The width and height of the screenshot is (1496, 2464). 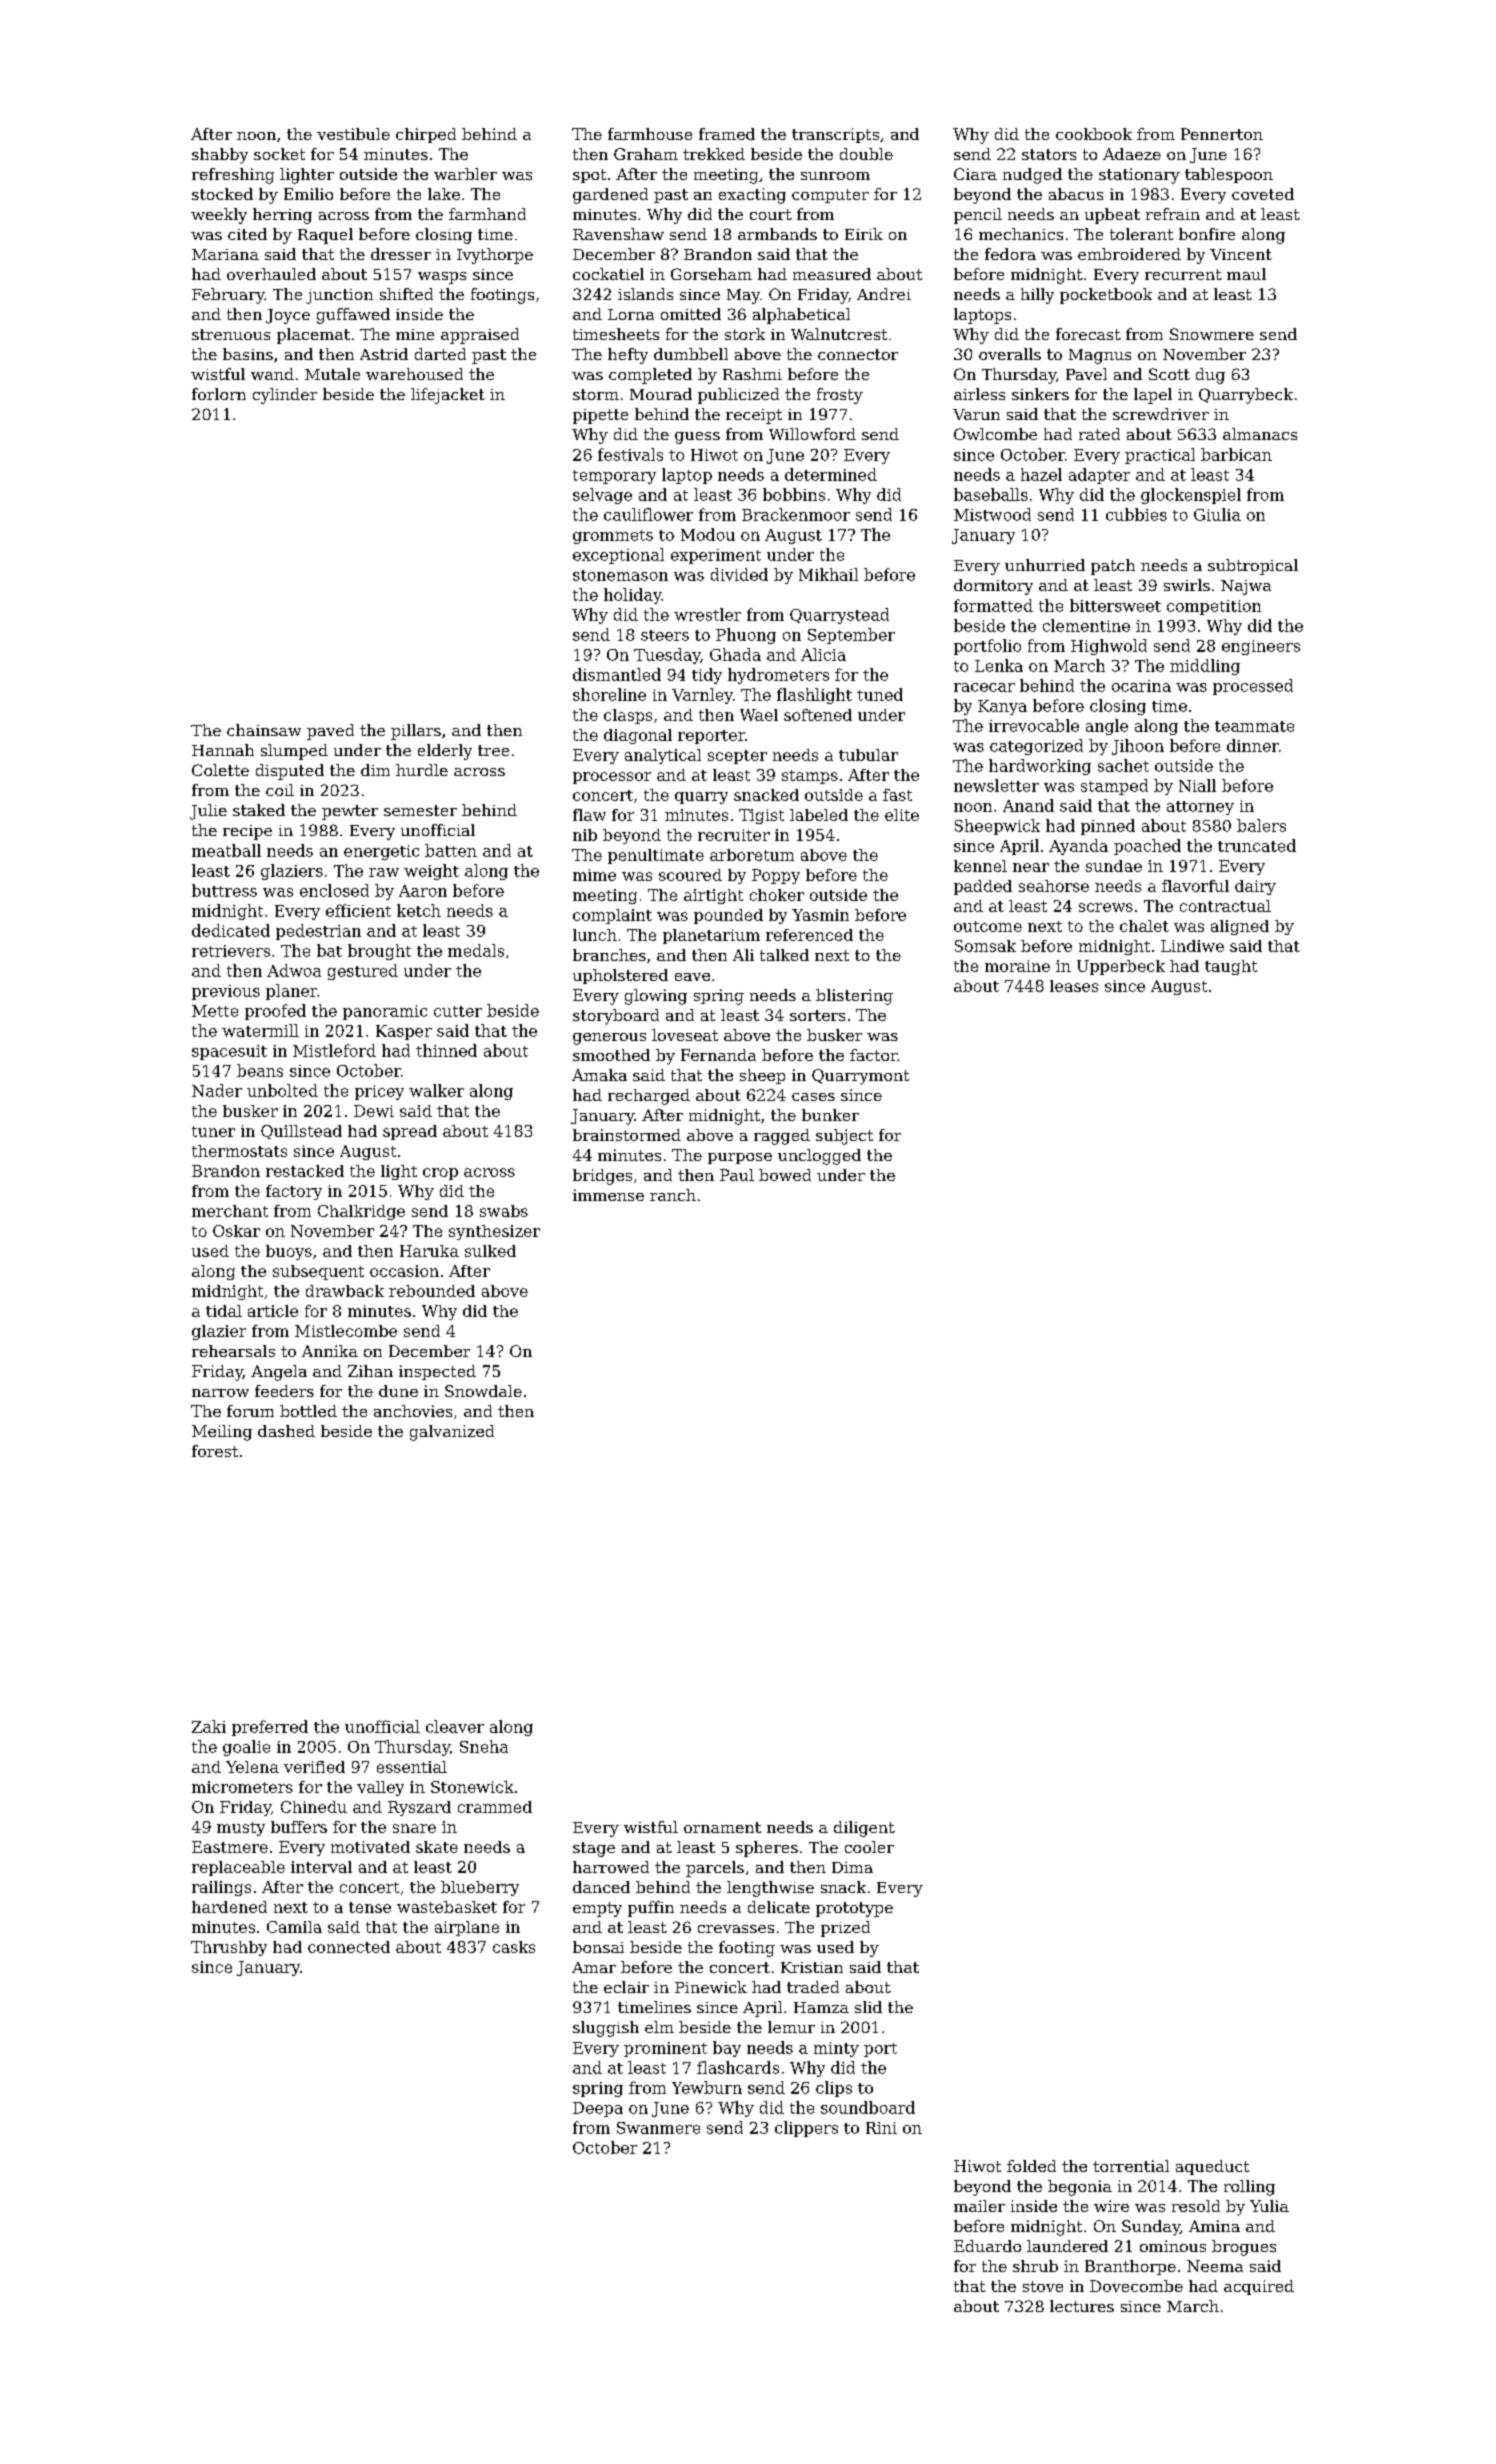 I want to click on airless, so click(x=979, y=394).
